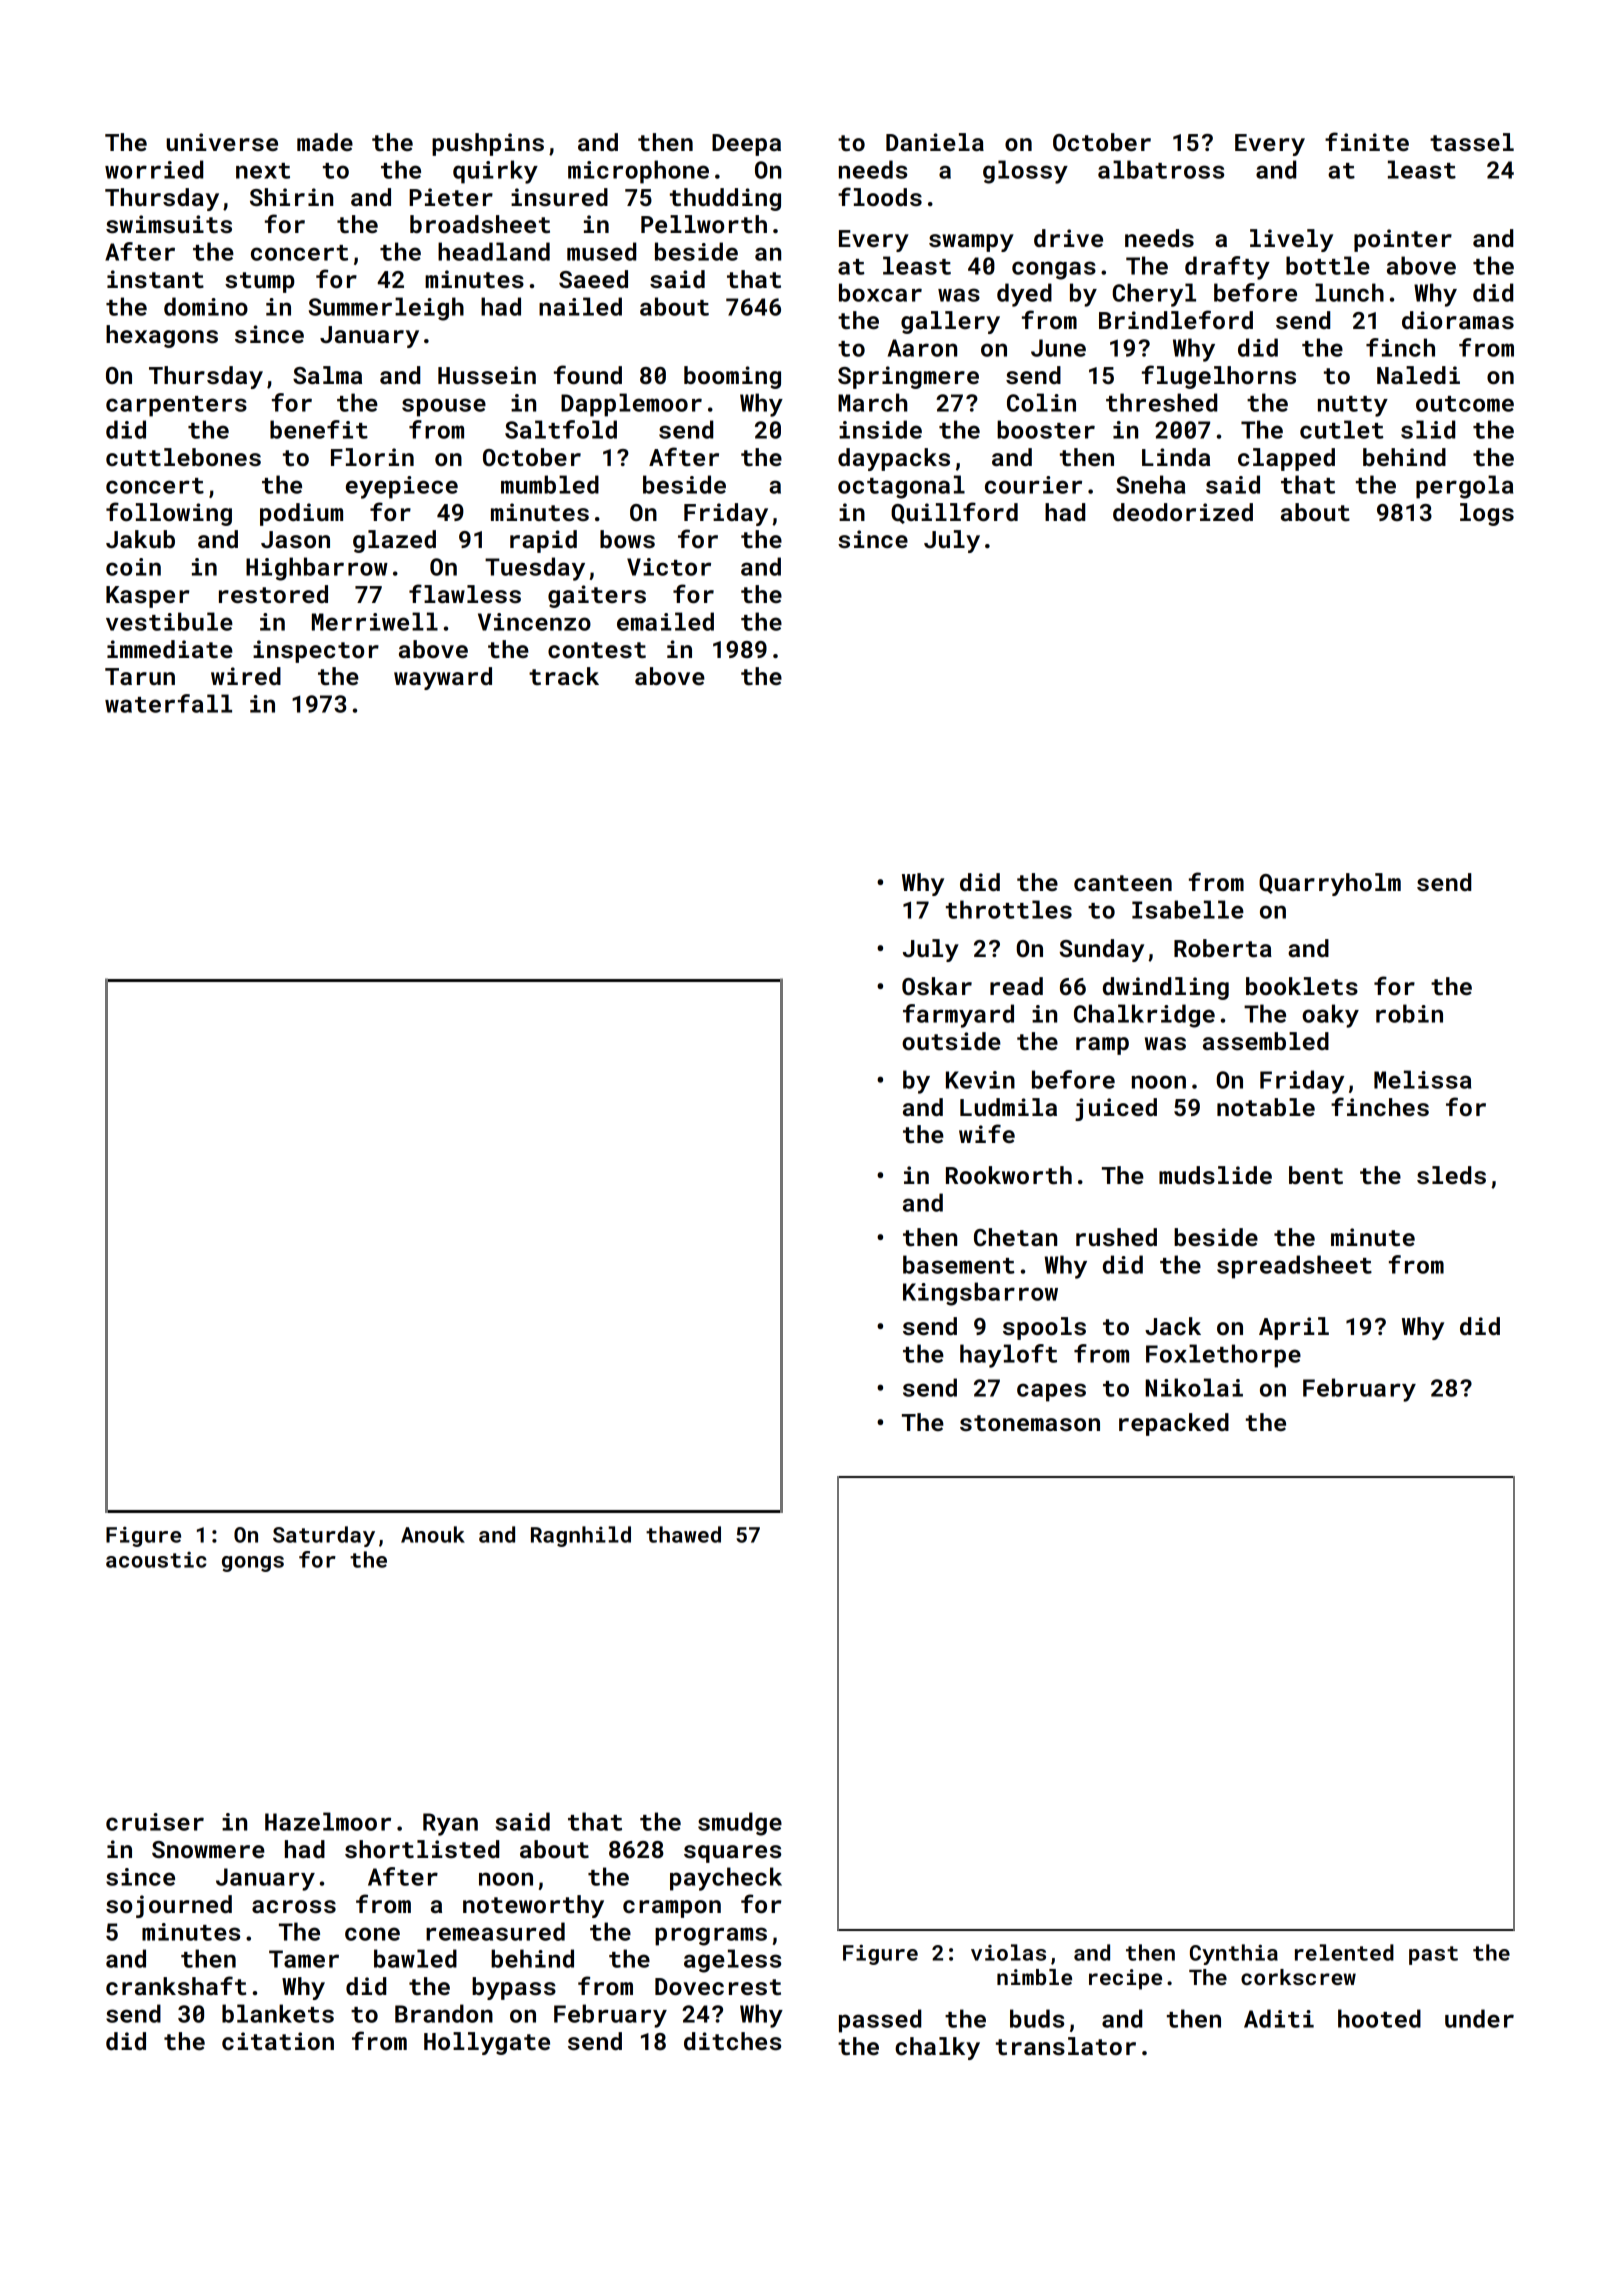 The width and height of the screenshot is (1620, 2292). I want to click on Oskar, so click(937, 986).
